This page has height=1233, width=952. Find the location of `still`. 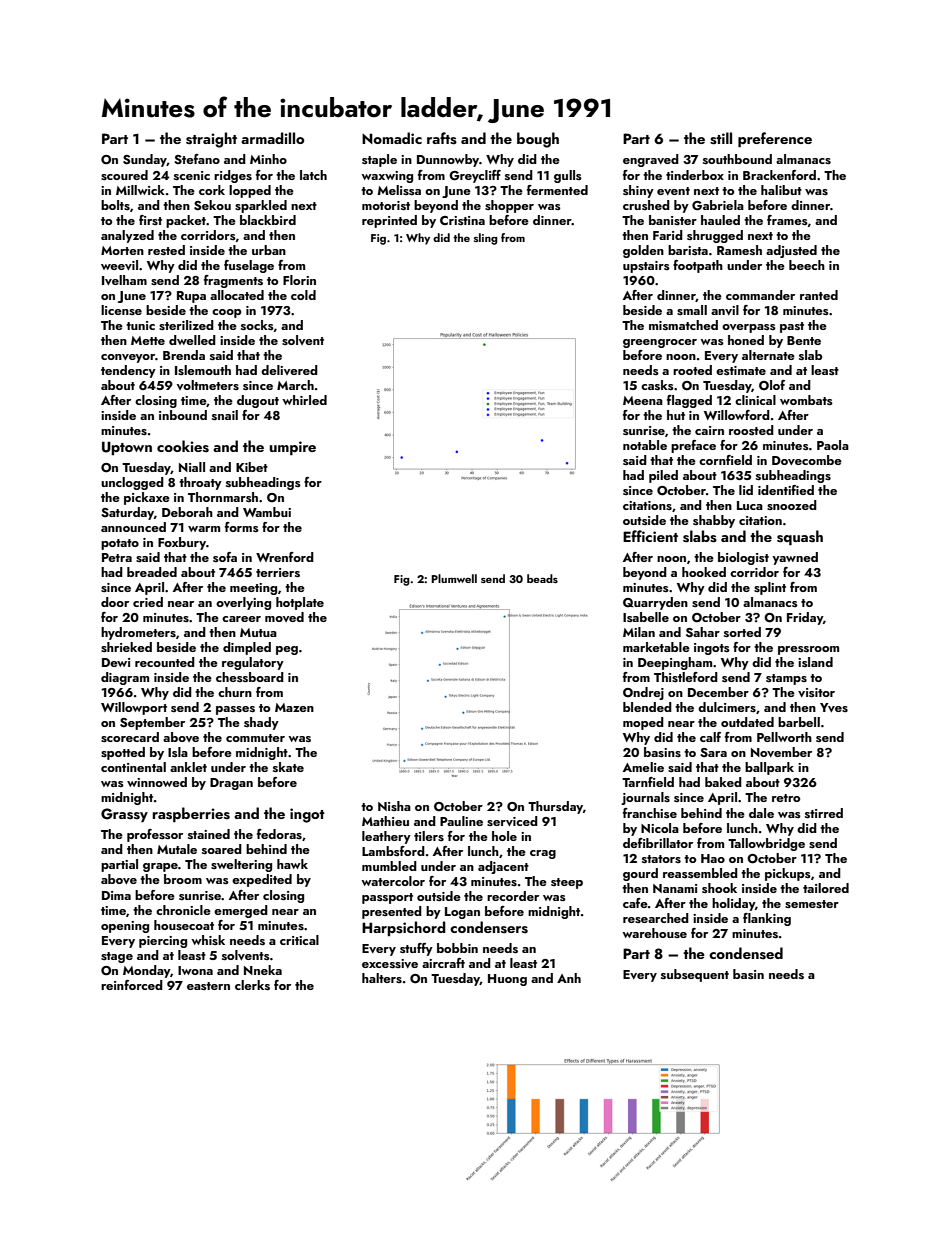

still is located at coordinates (721, 138).
